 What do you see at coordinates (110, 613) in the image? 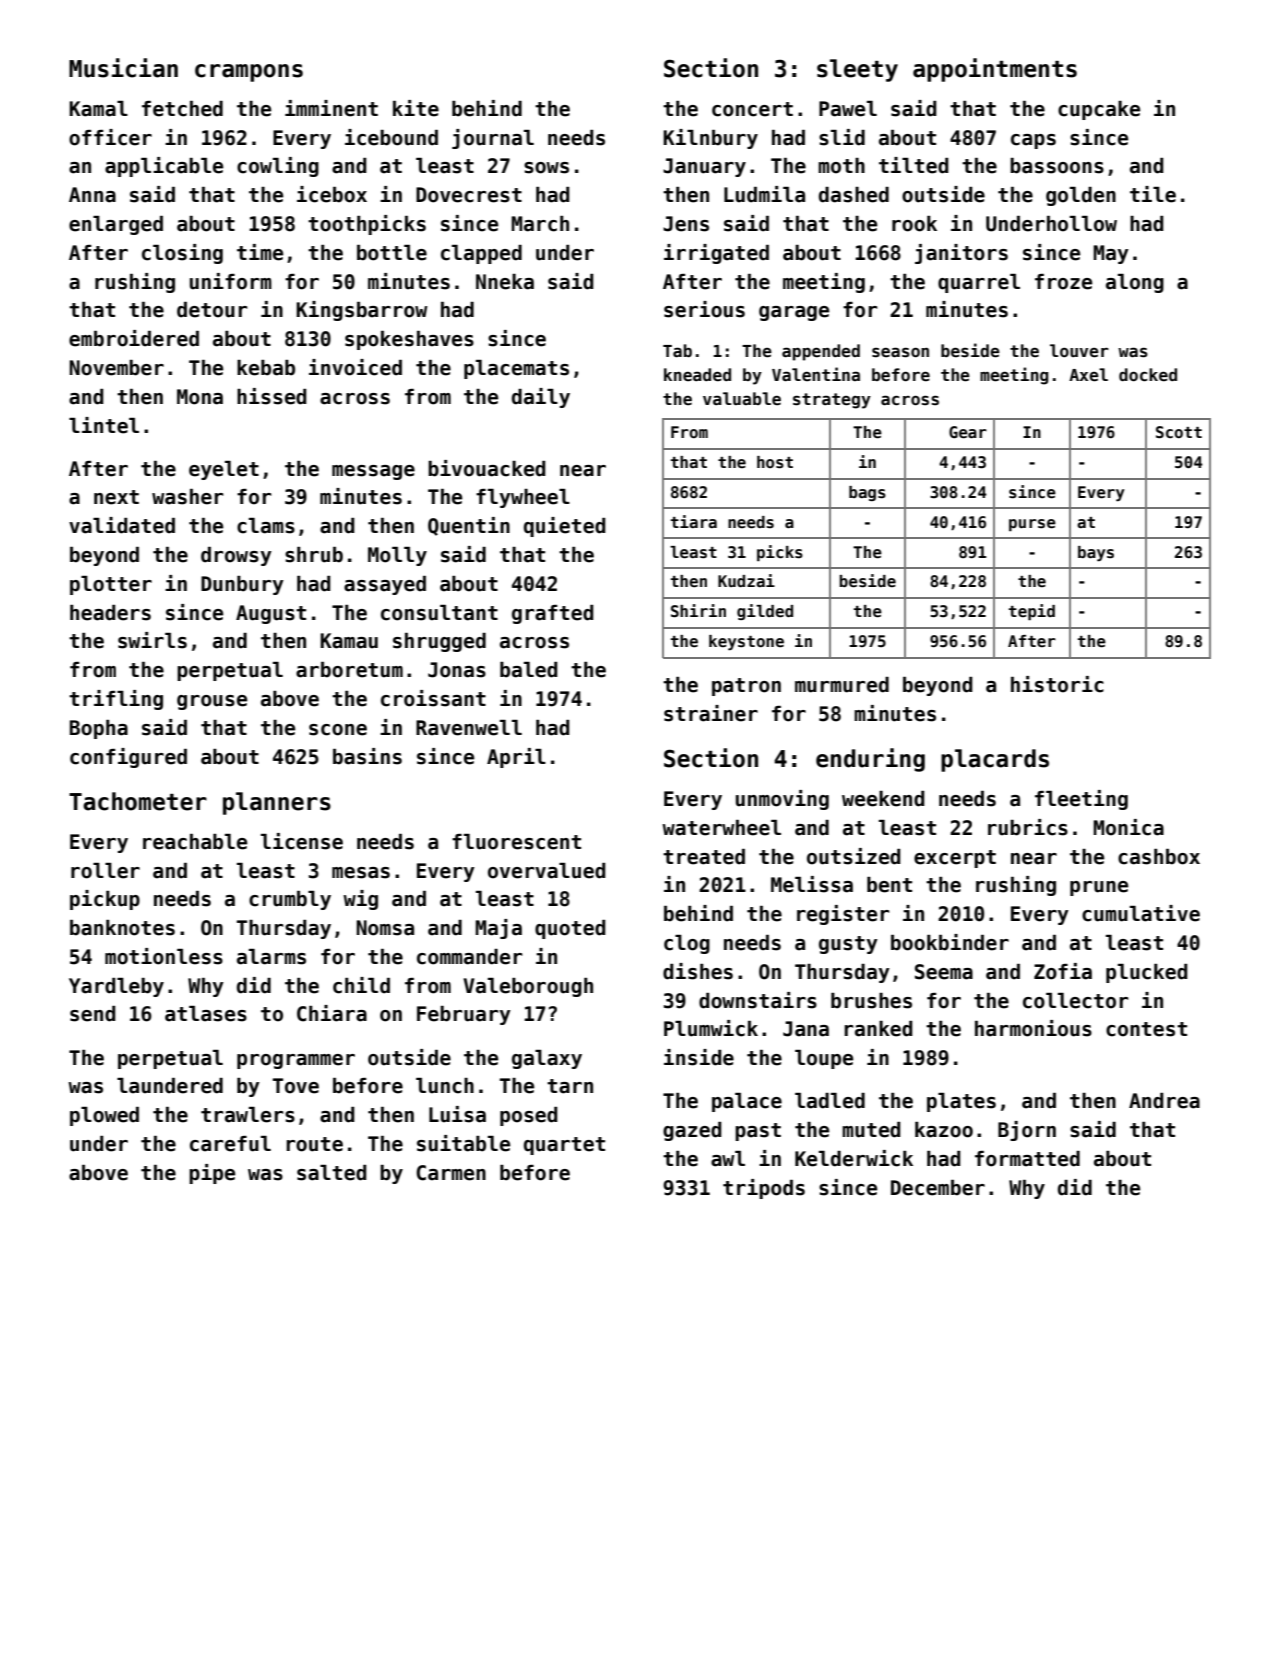
I see `headers` at bounding box center [110, 613].
